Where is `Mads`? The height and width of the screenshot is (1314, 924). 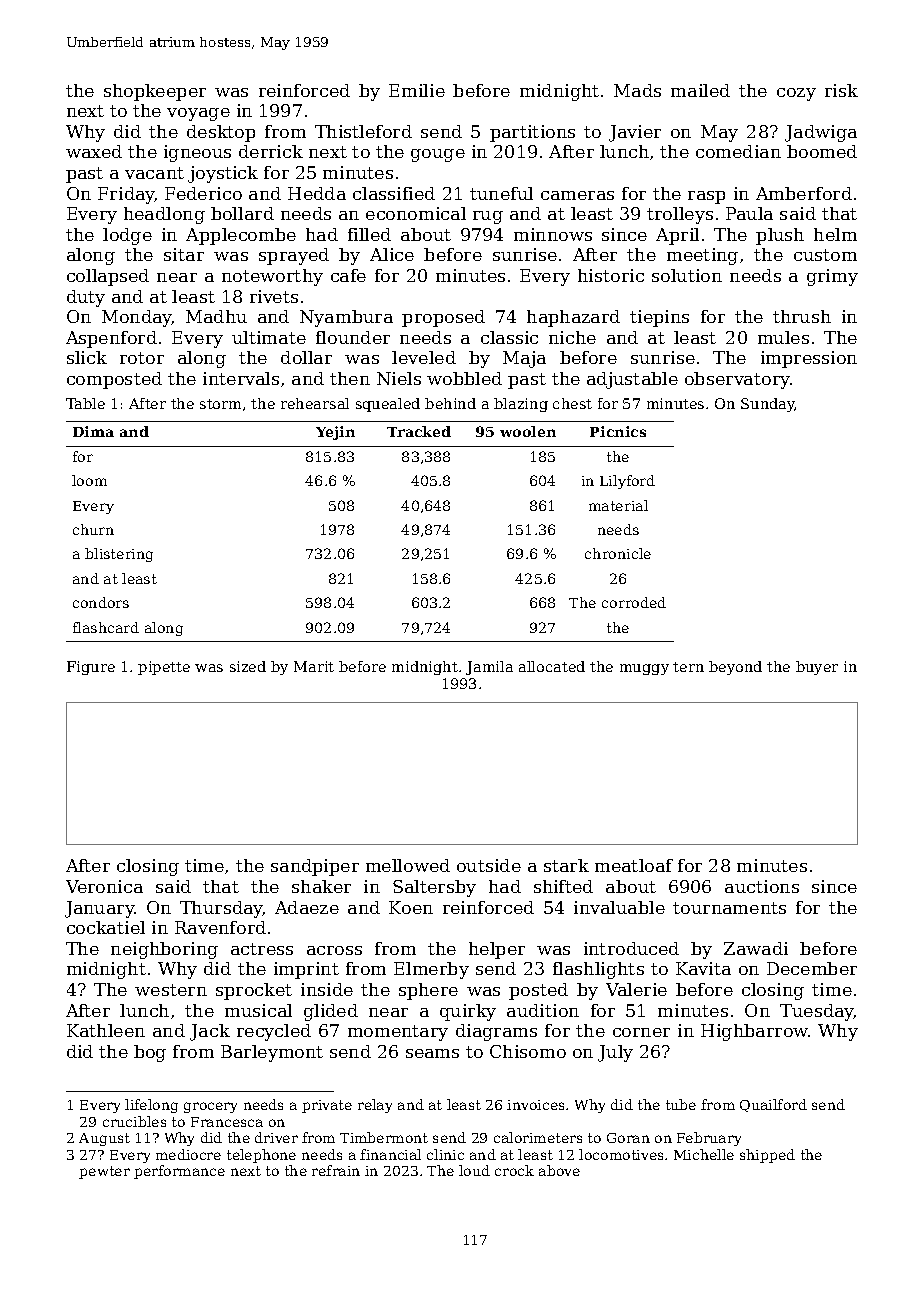
Mads is located at coordinates (637, 90).
